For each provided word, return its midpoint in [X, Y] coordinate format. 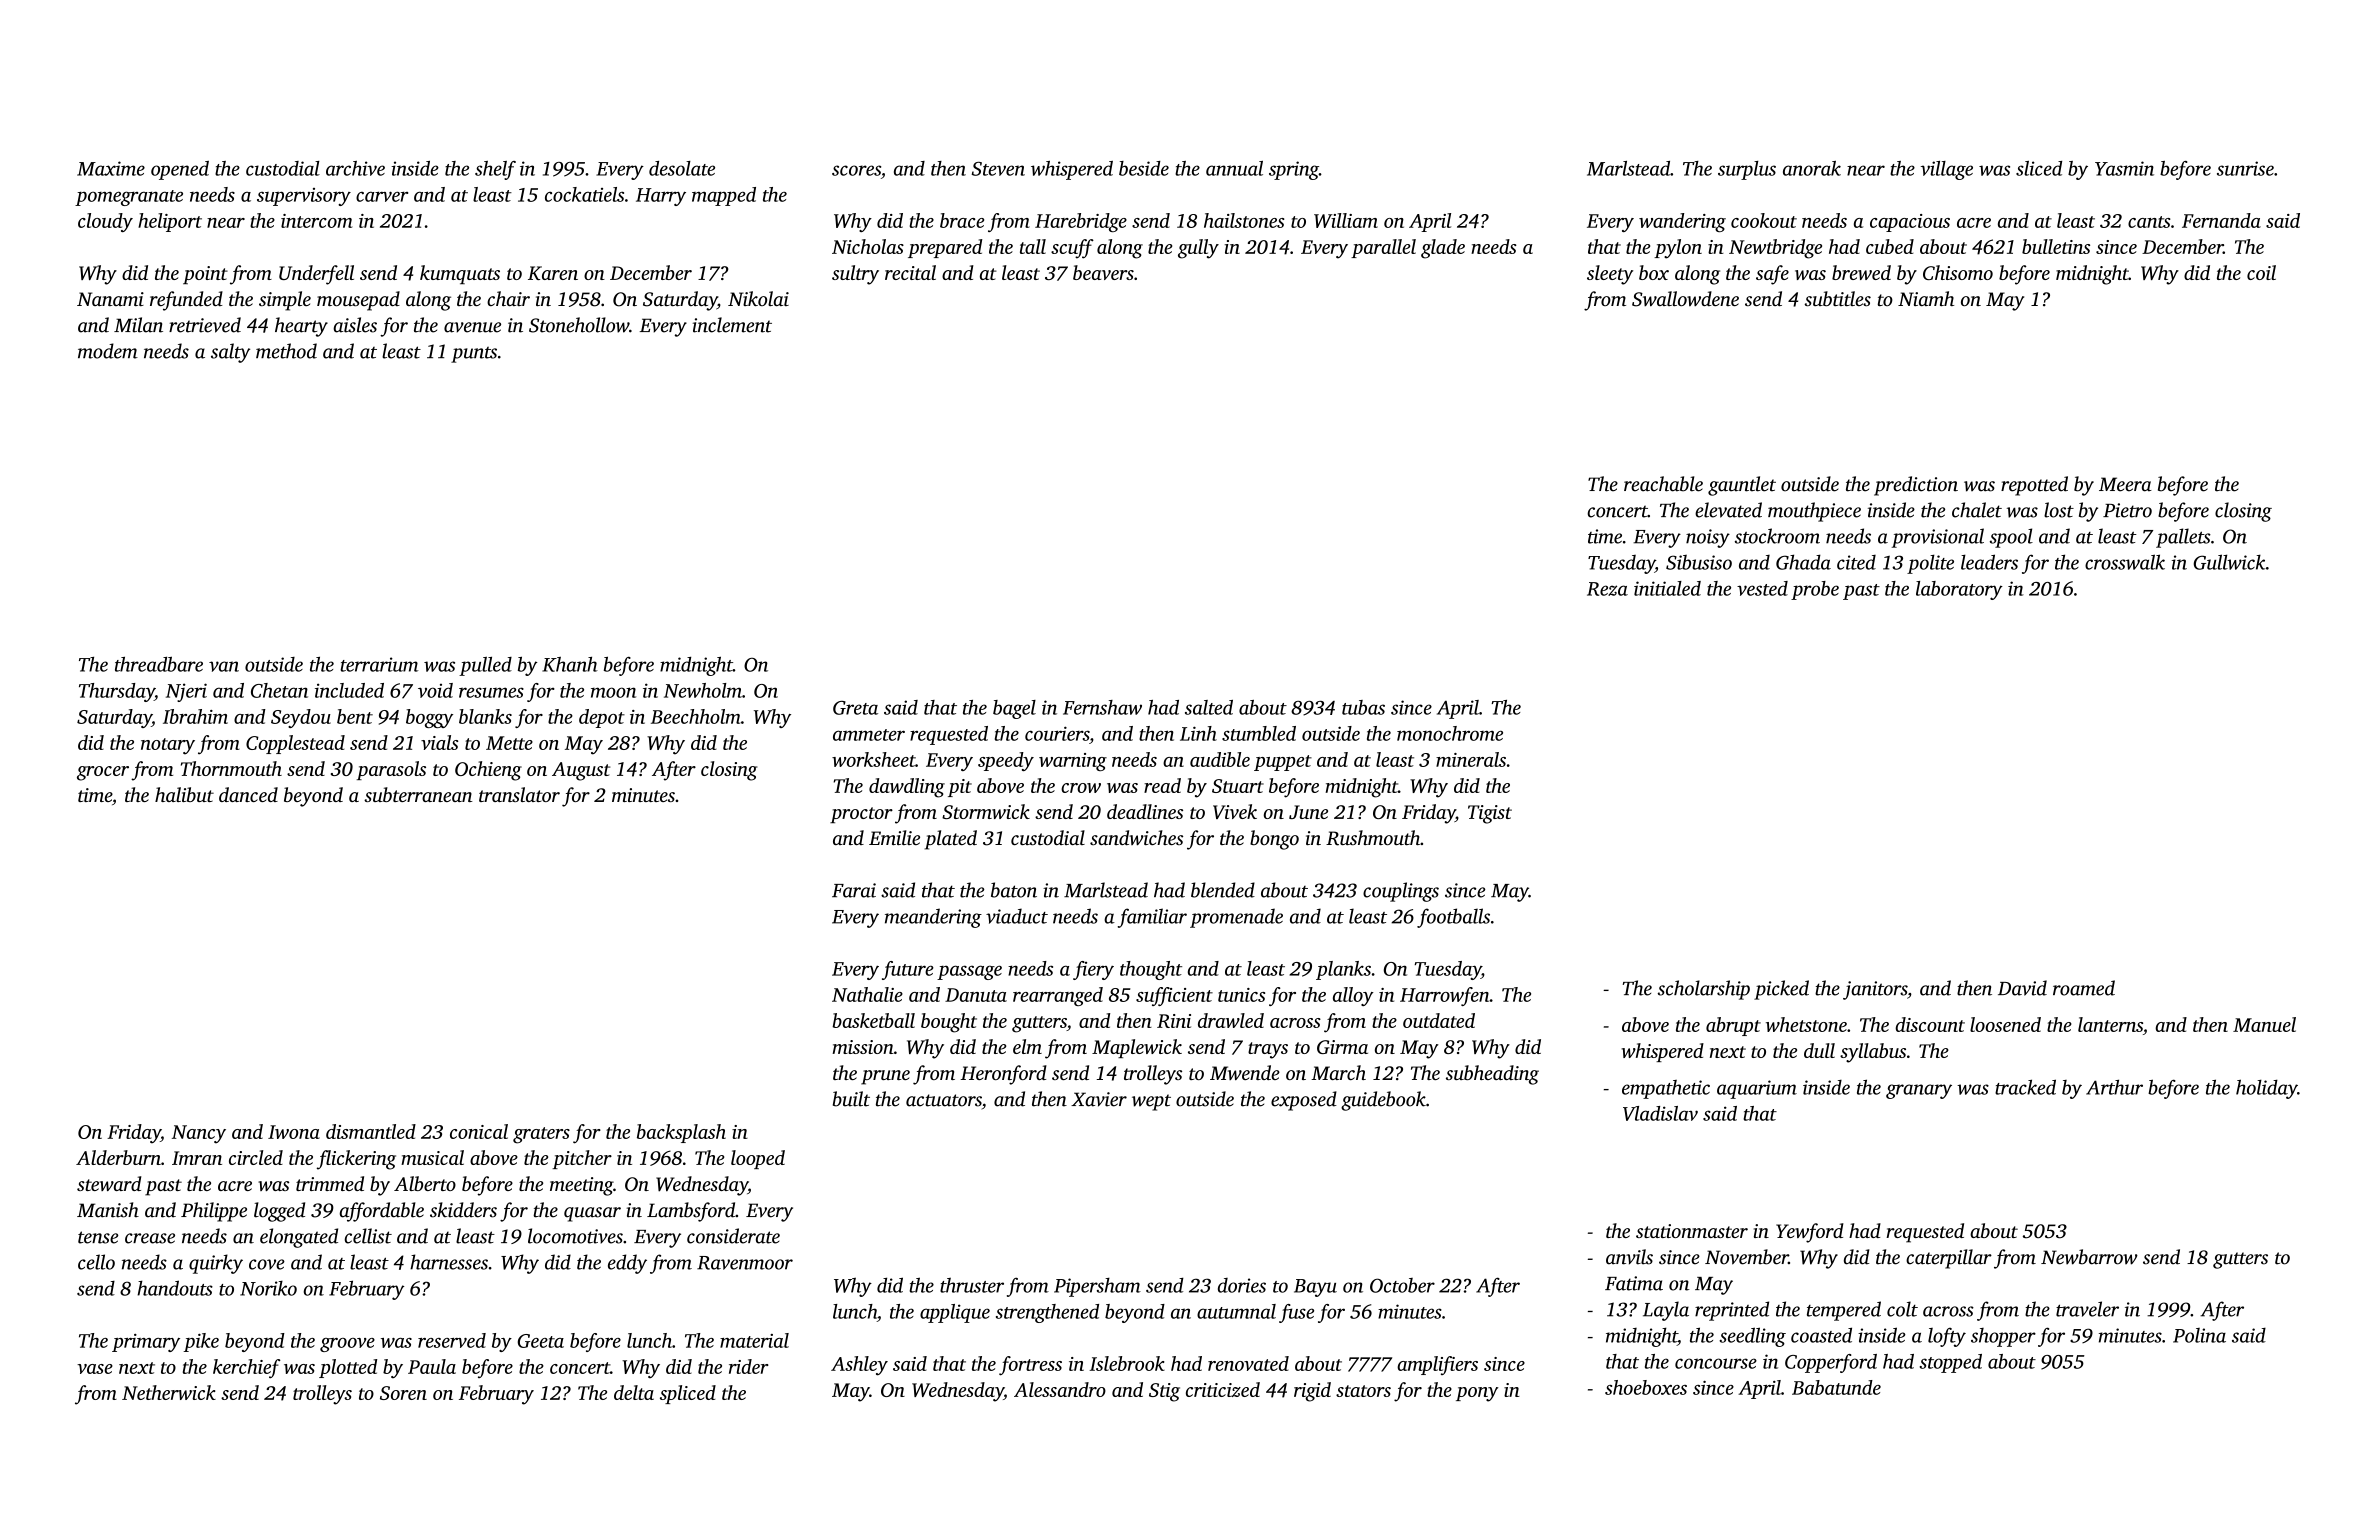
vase [95, 1369]
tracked [2025, 1087]
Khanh [570, 664]
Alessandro [1060, 1389]
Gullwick [2229, 562]
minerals [1471, 759]
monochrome [1450, 733]
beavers [1103, 272]
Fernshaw [1102, 707]
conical [479, 1131]
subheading [1492, 1075]
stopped [1951, 1363]
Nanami [110, 299]
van [224, 666]
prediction [1916, 486]
